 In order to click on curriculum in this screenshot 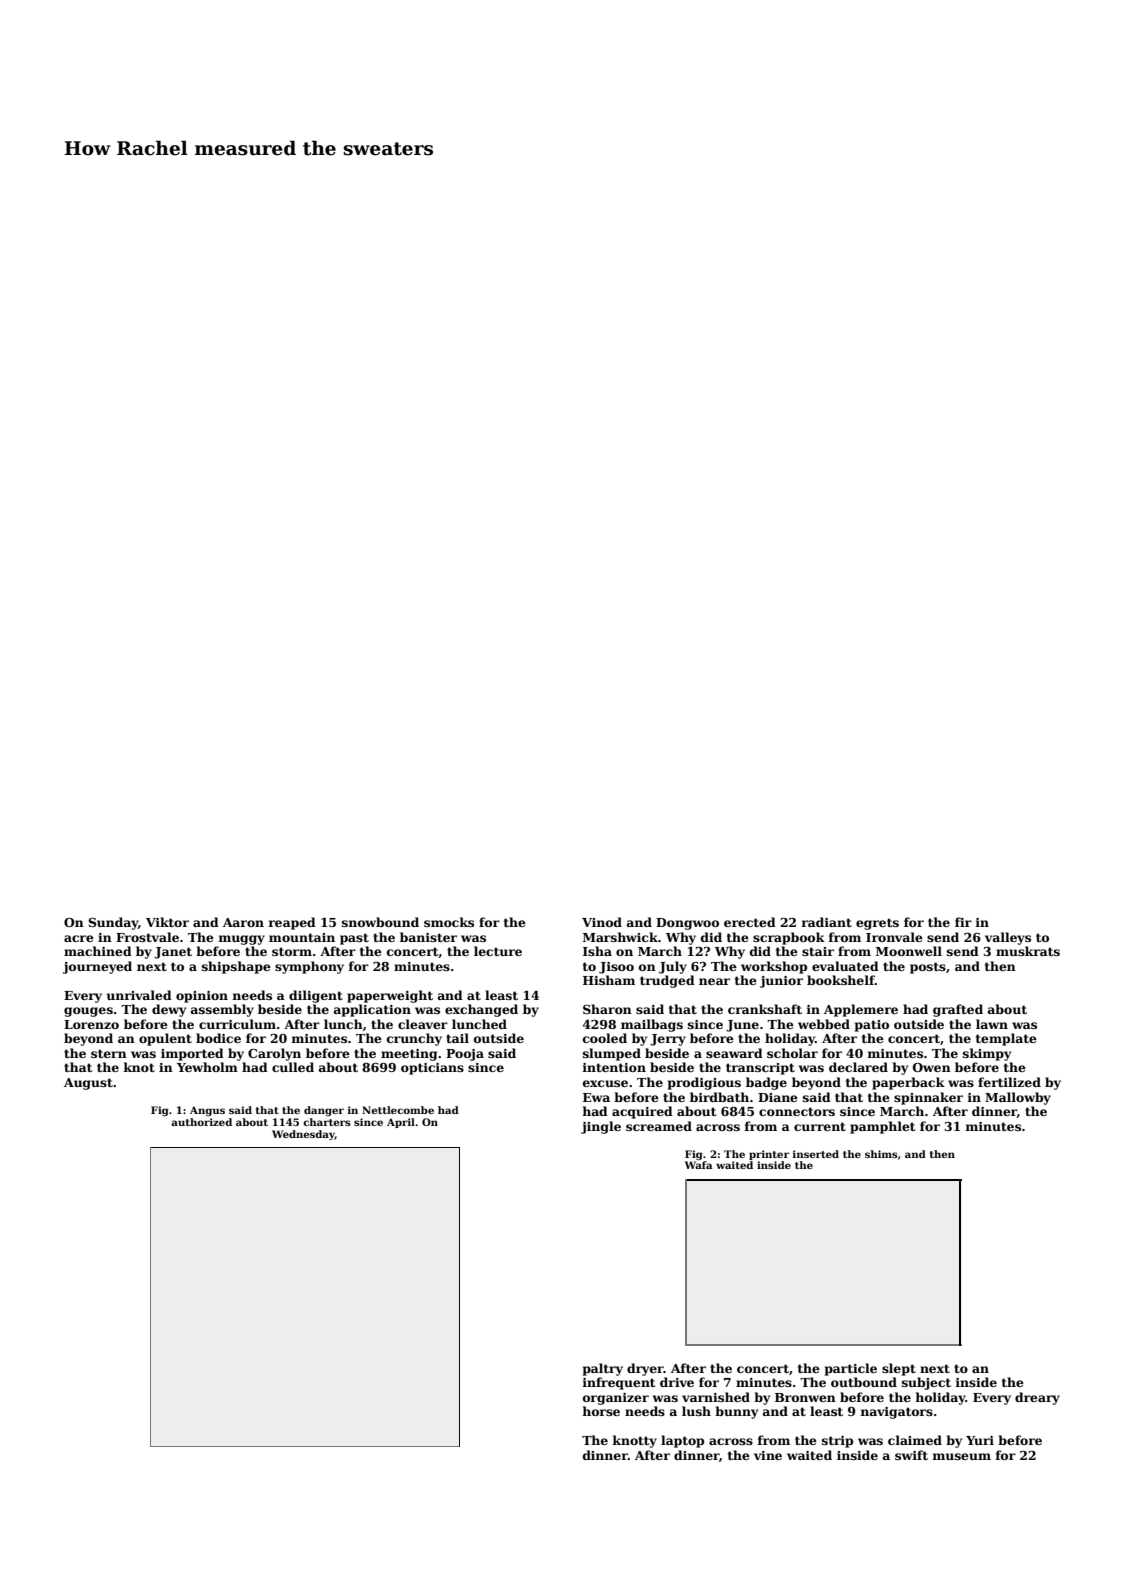, I will do `click(237, 1024)`.
